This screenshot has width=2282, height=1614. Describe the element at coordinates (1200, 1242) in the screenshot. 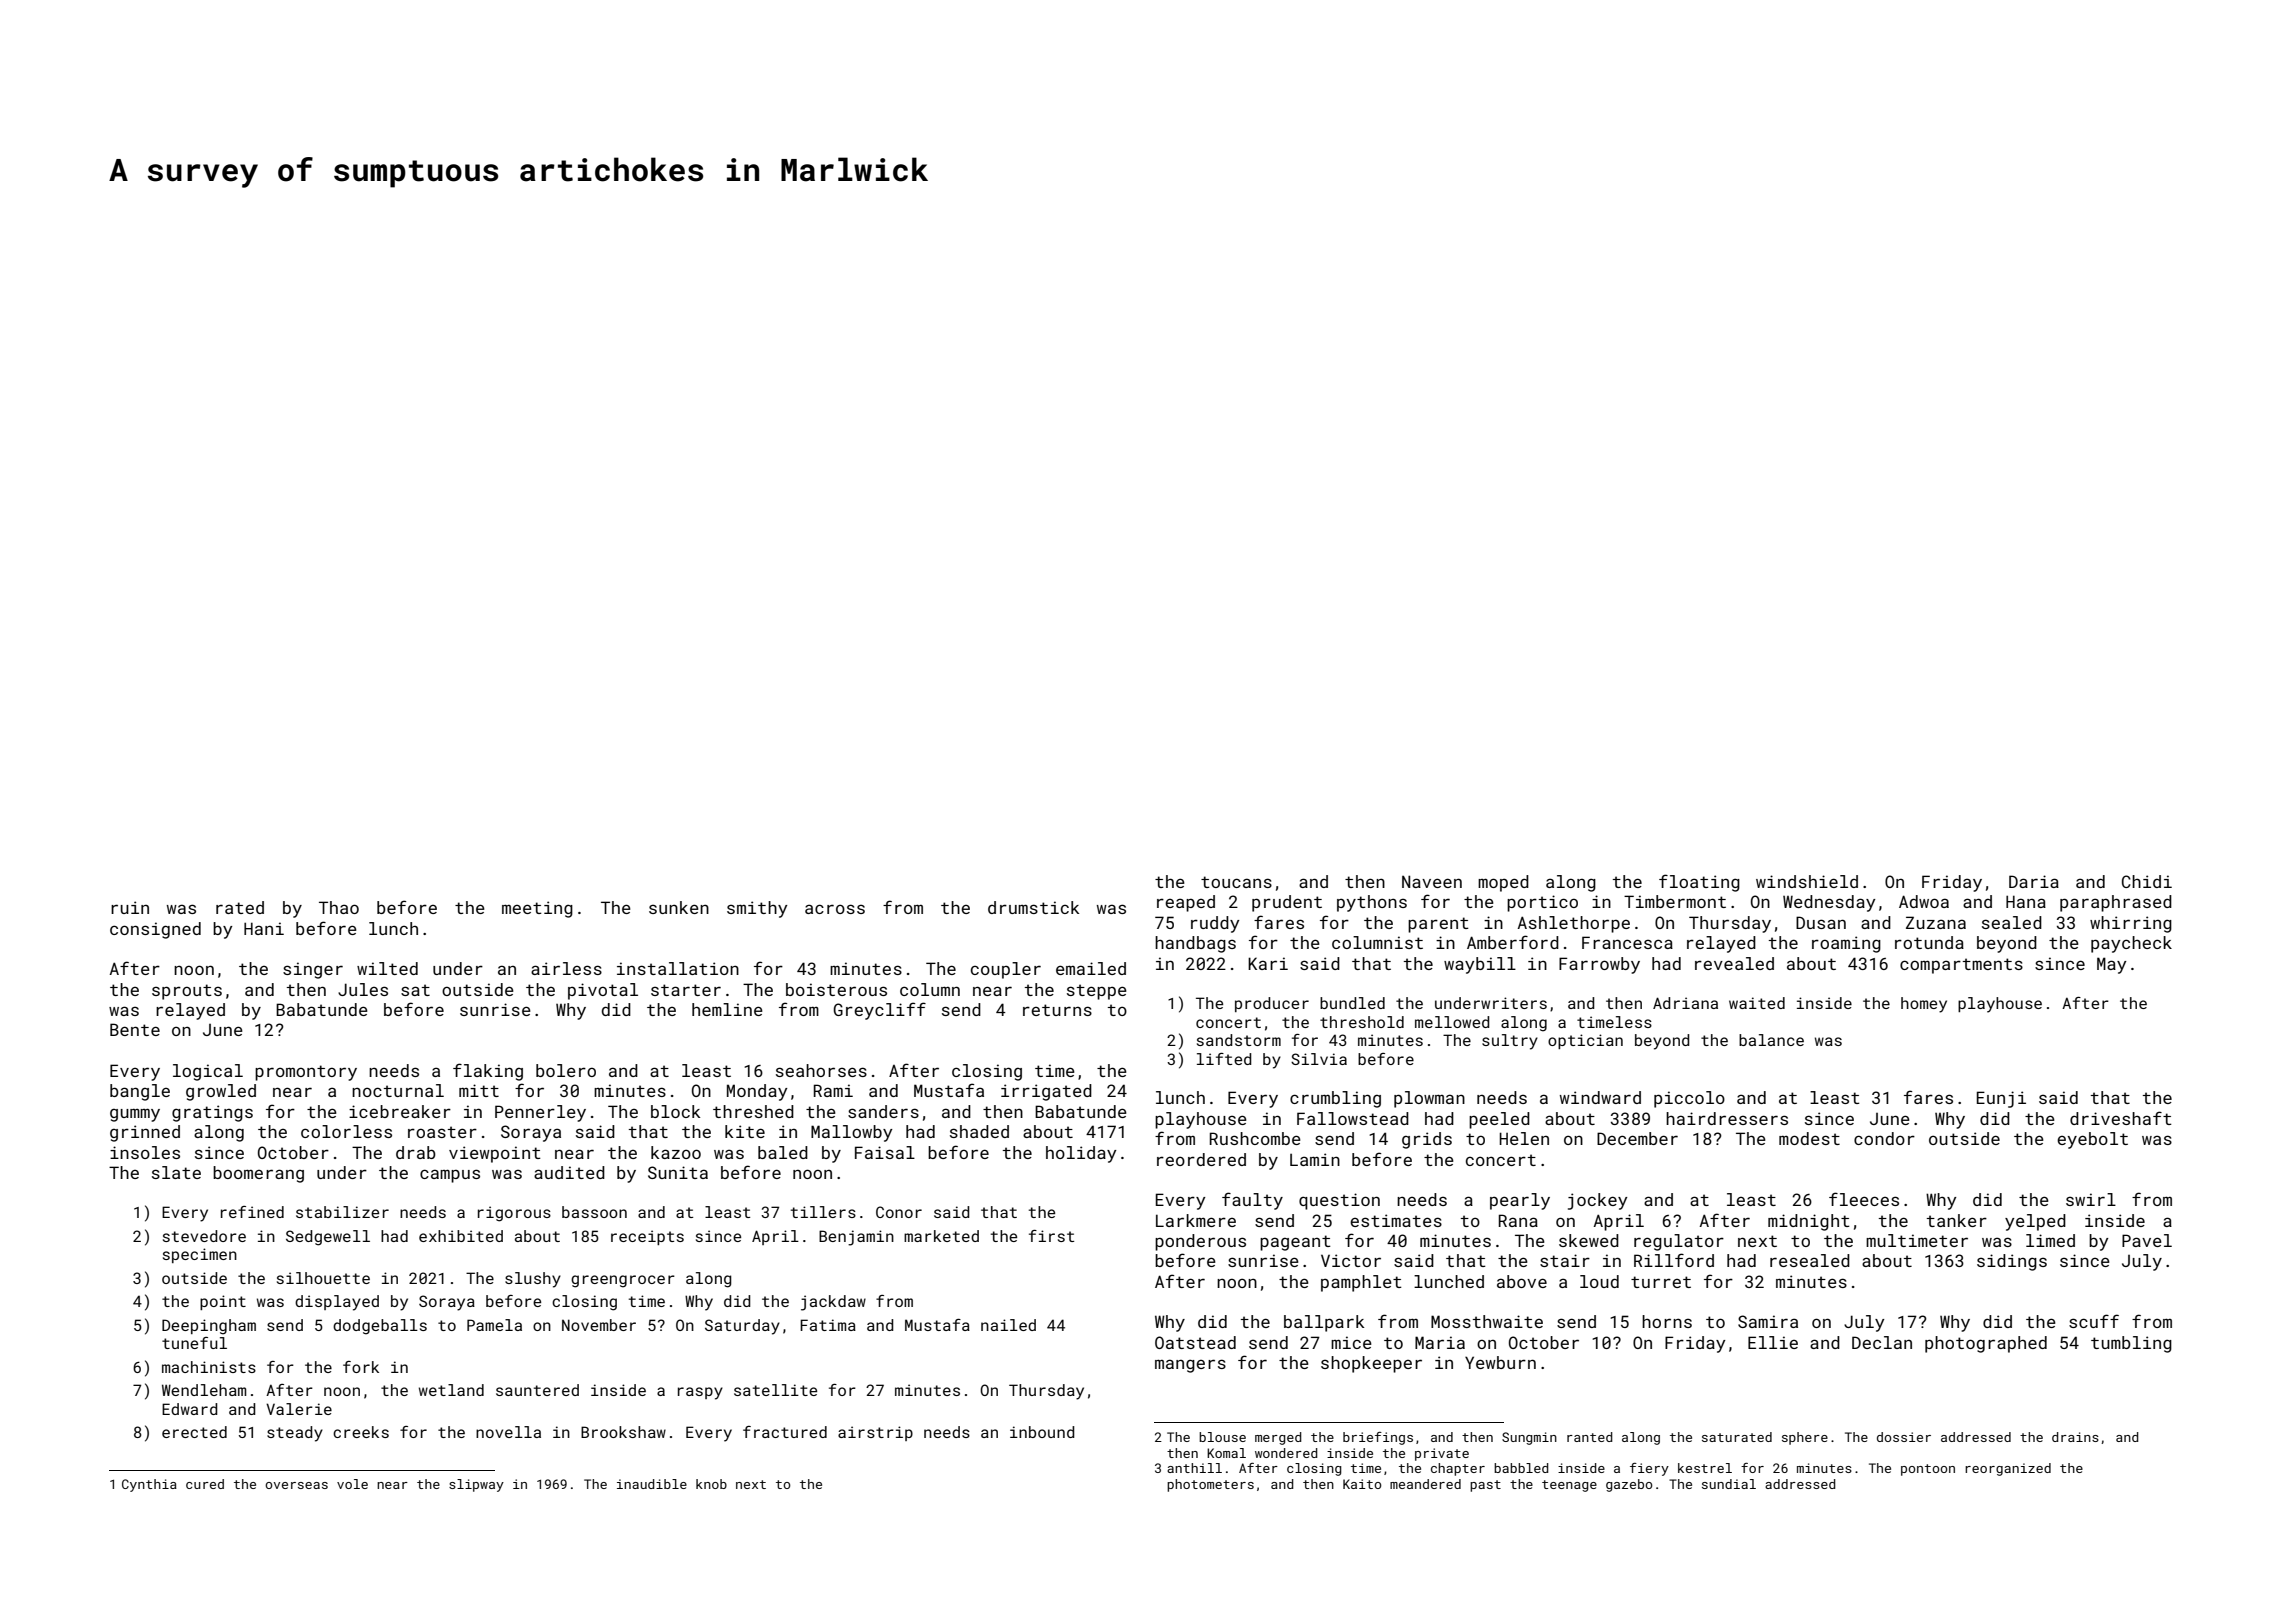

I see `ponderous` at that location.
